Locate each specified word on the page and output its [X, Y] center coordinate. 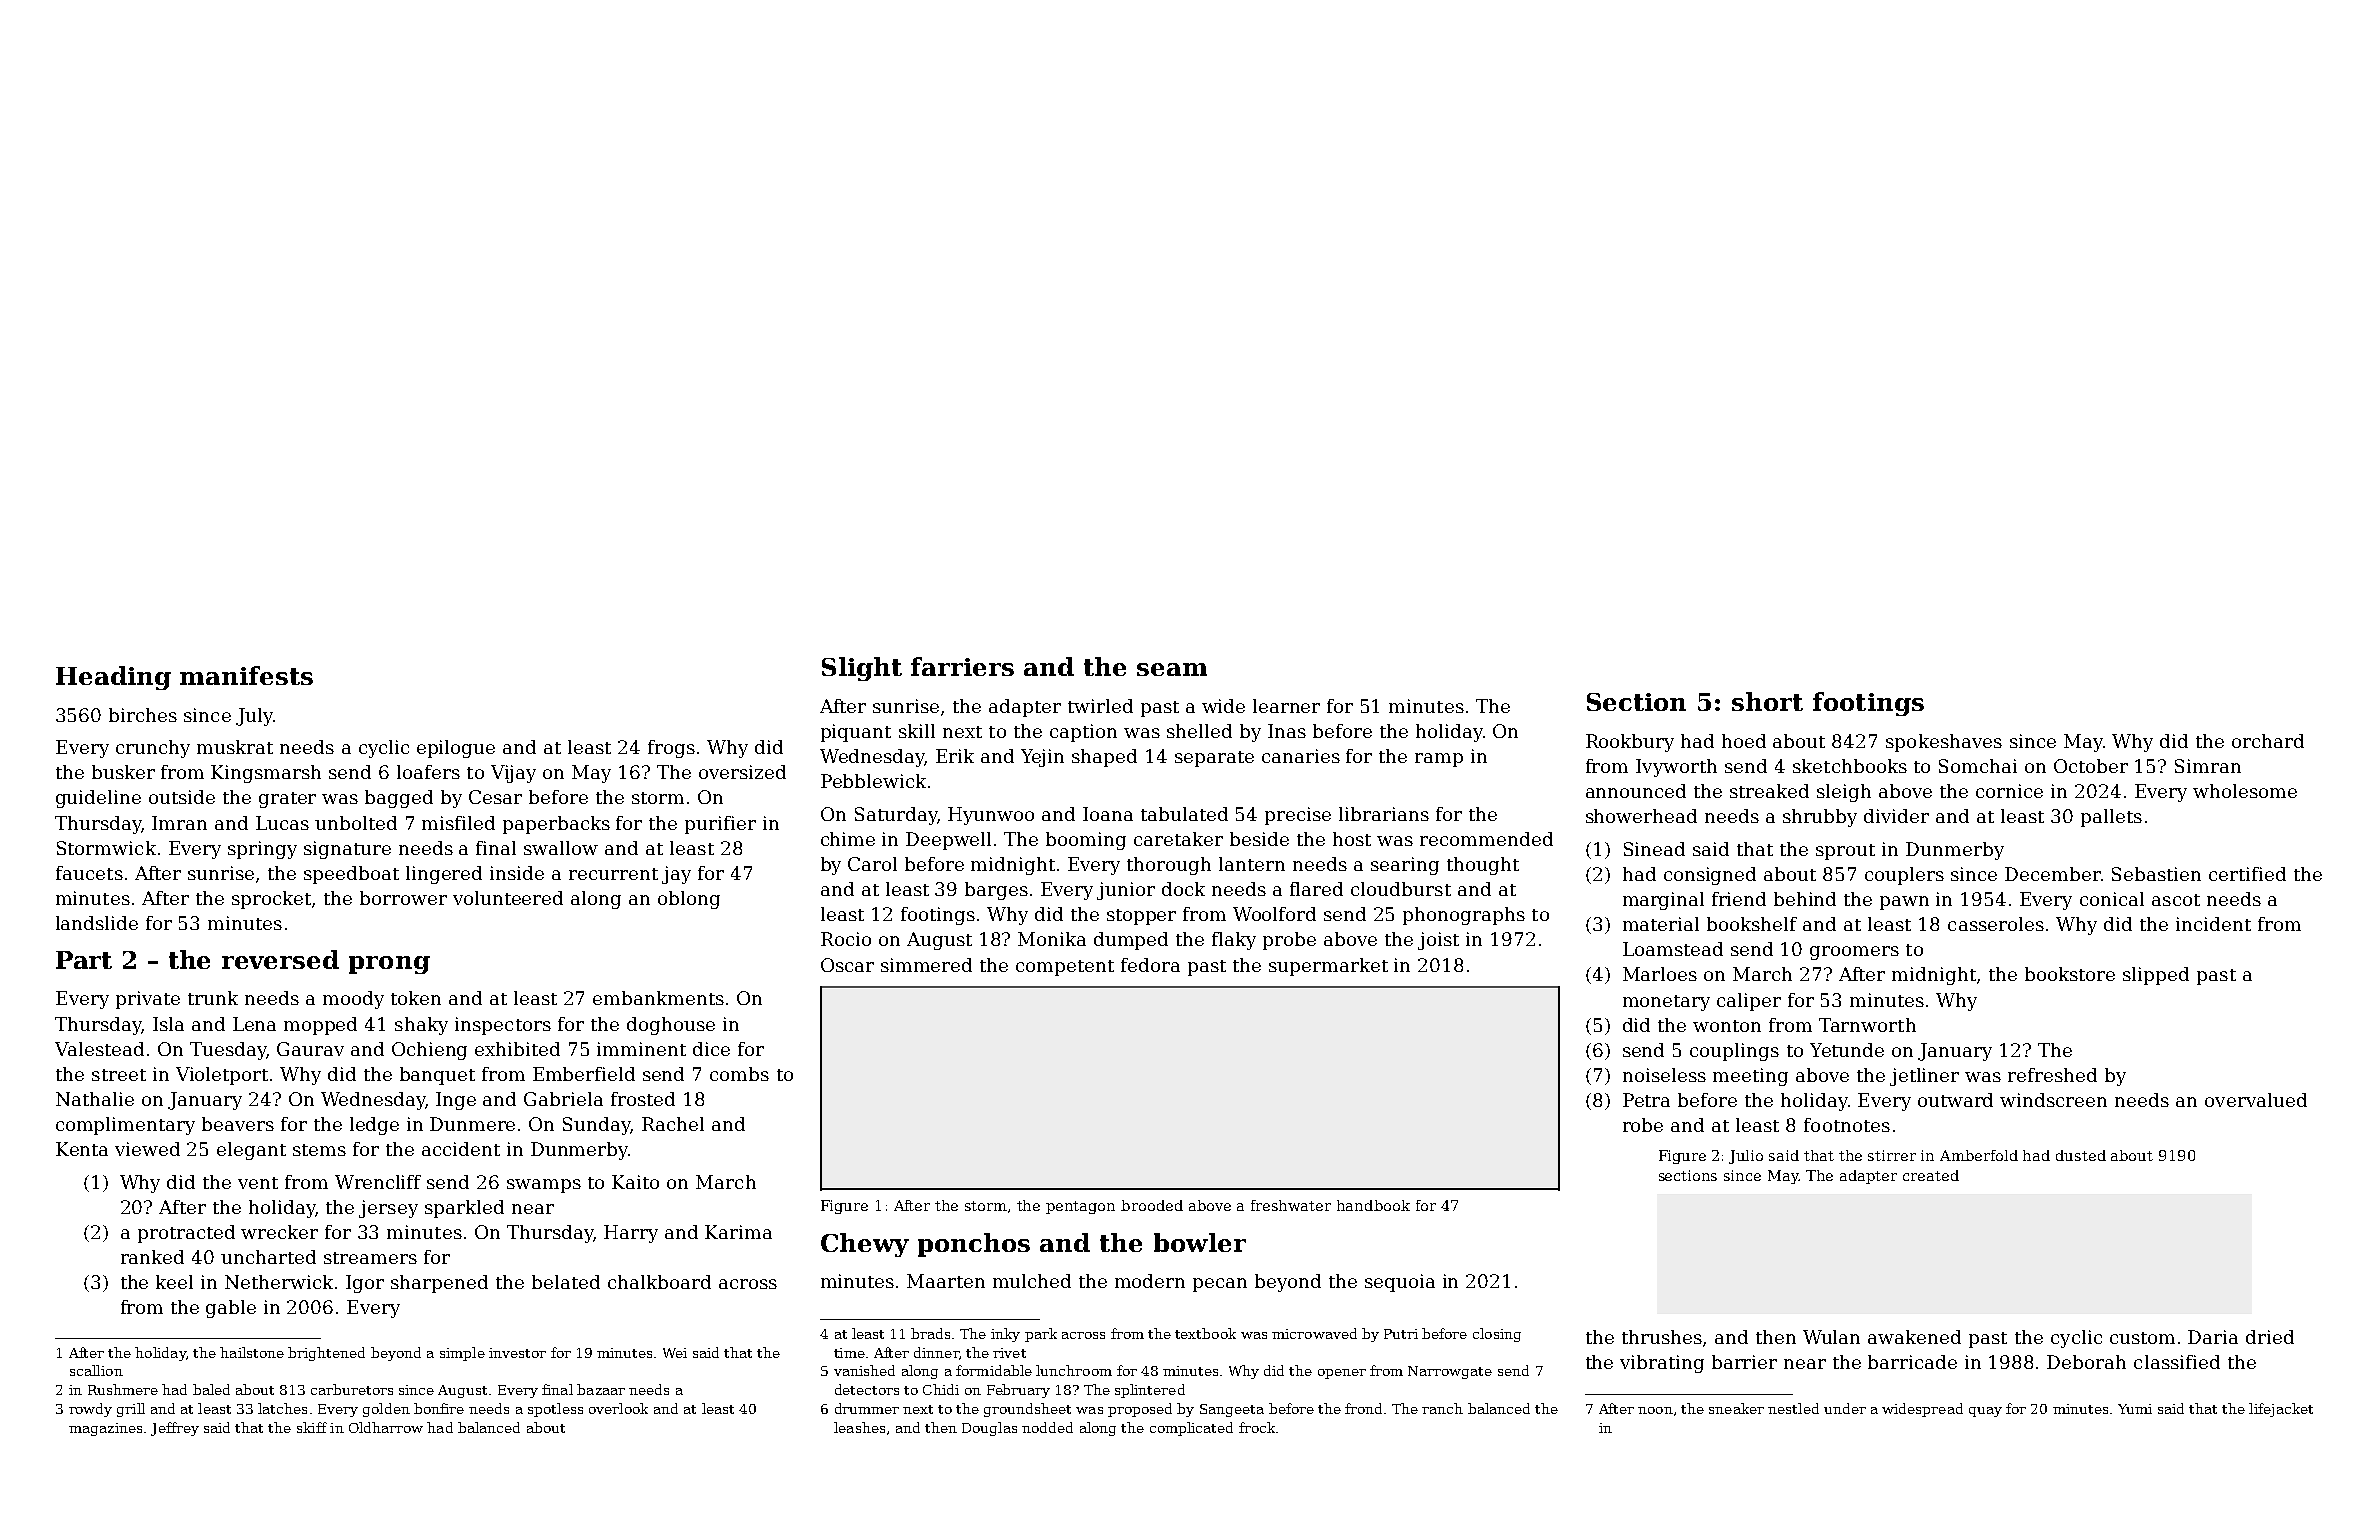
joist [1438, 941]
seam [1172, 669]
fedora [1150, 965]
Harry [631, 1234]
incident [2213, 924]
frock [1257, 1427]
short [1767, 701]
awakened [1914, 1337]
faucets [89, 873]
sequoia [1400, 1283]
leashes [859, 1427]
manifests [246, 675]
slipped [2156, 976]
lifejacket [2281, 1410]
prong [389, 965]
